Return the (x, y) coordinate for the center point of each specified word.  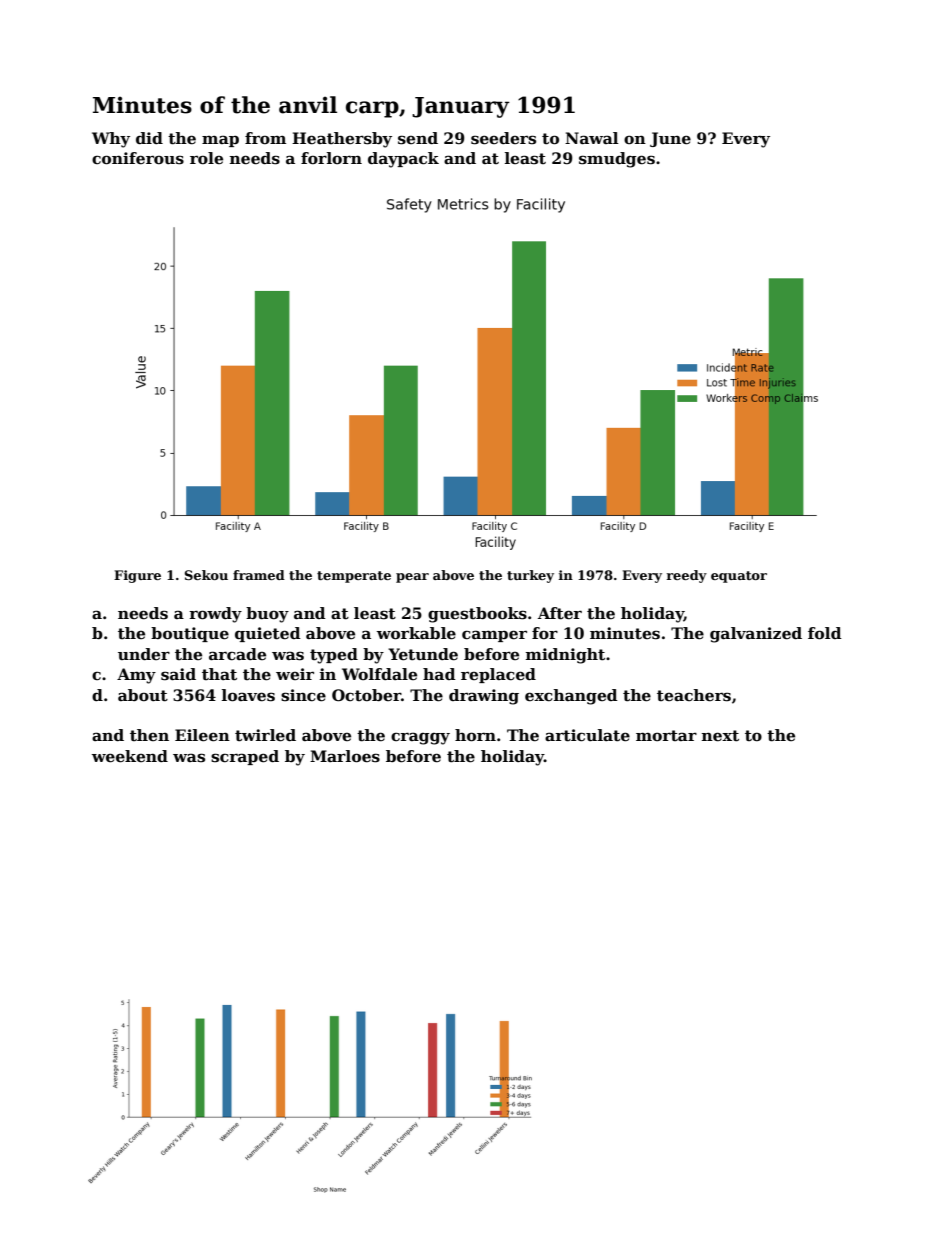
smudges (617, 160)
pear (412, 578)
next (720, 736)
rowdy (215, 615)
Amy (136, 676)
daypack (403, 160)
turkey (530, 576)
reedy (686, 576)
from (265, 138)
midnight (565, 656)
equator (739, 577)
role (206, 158)
